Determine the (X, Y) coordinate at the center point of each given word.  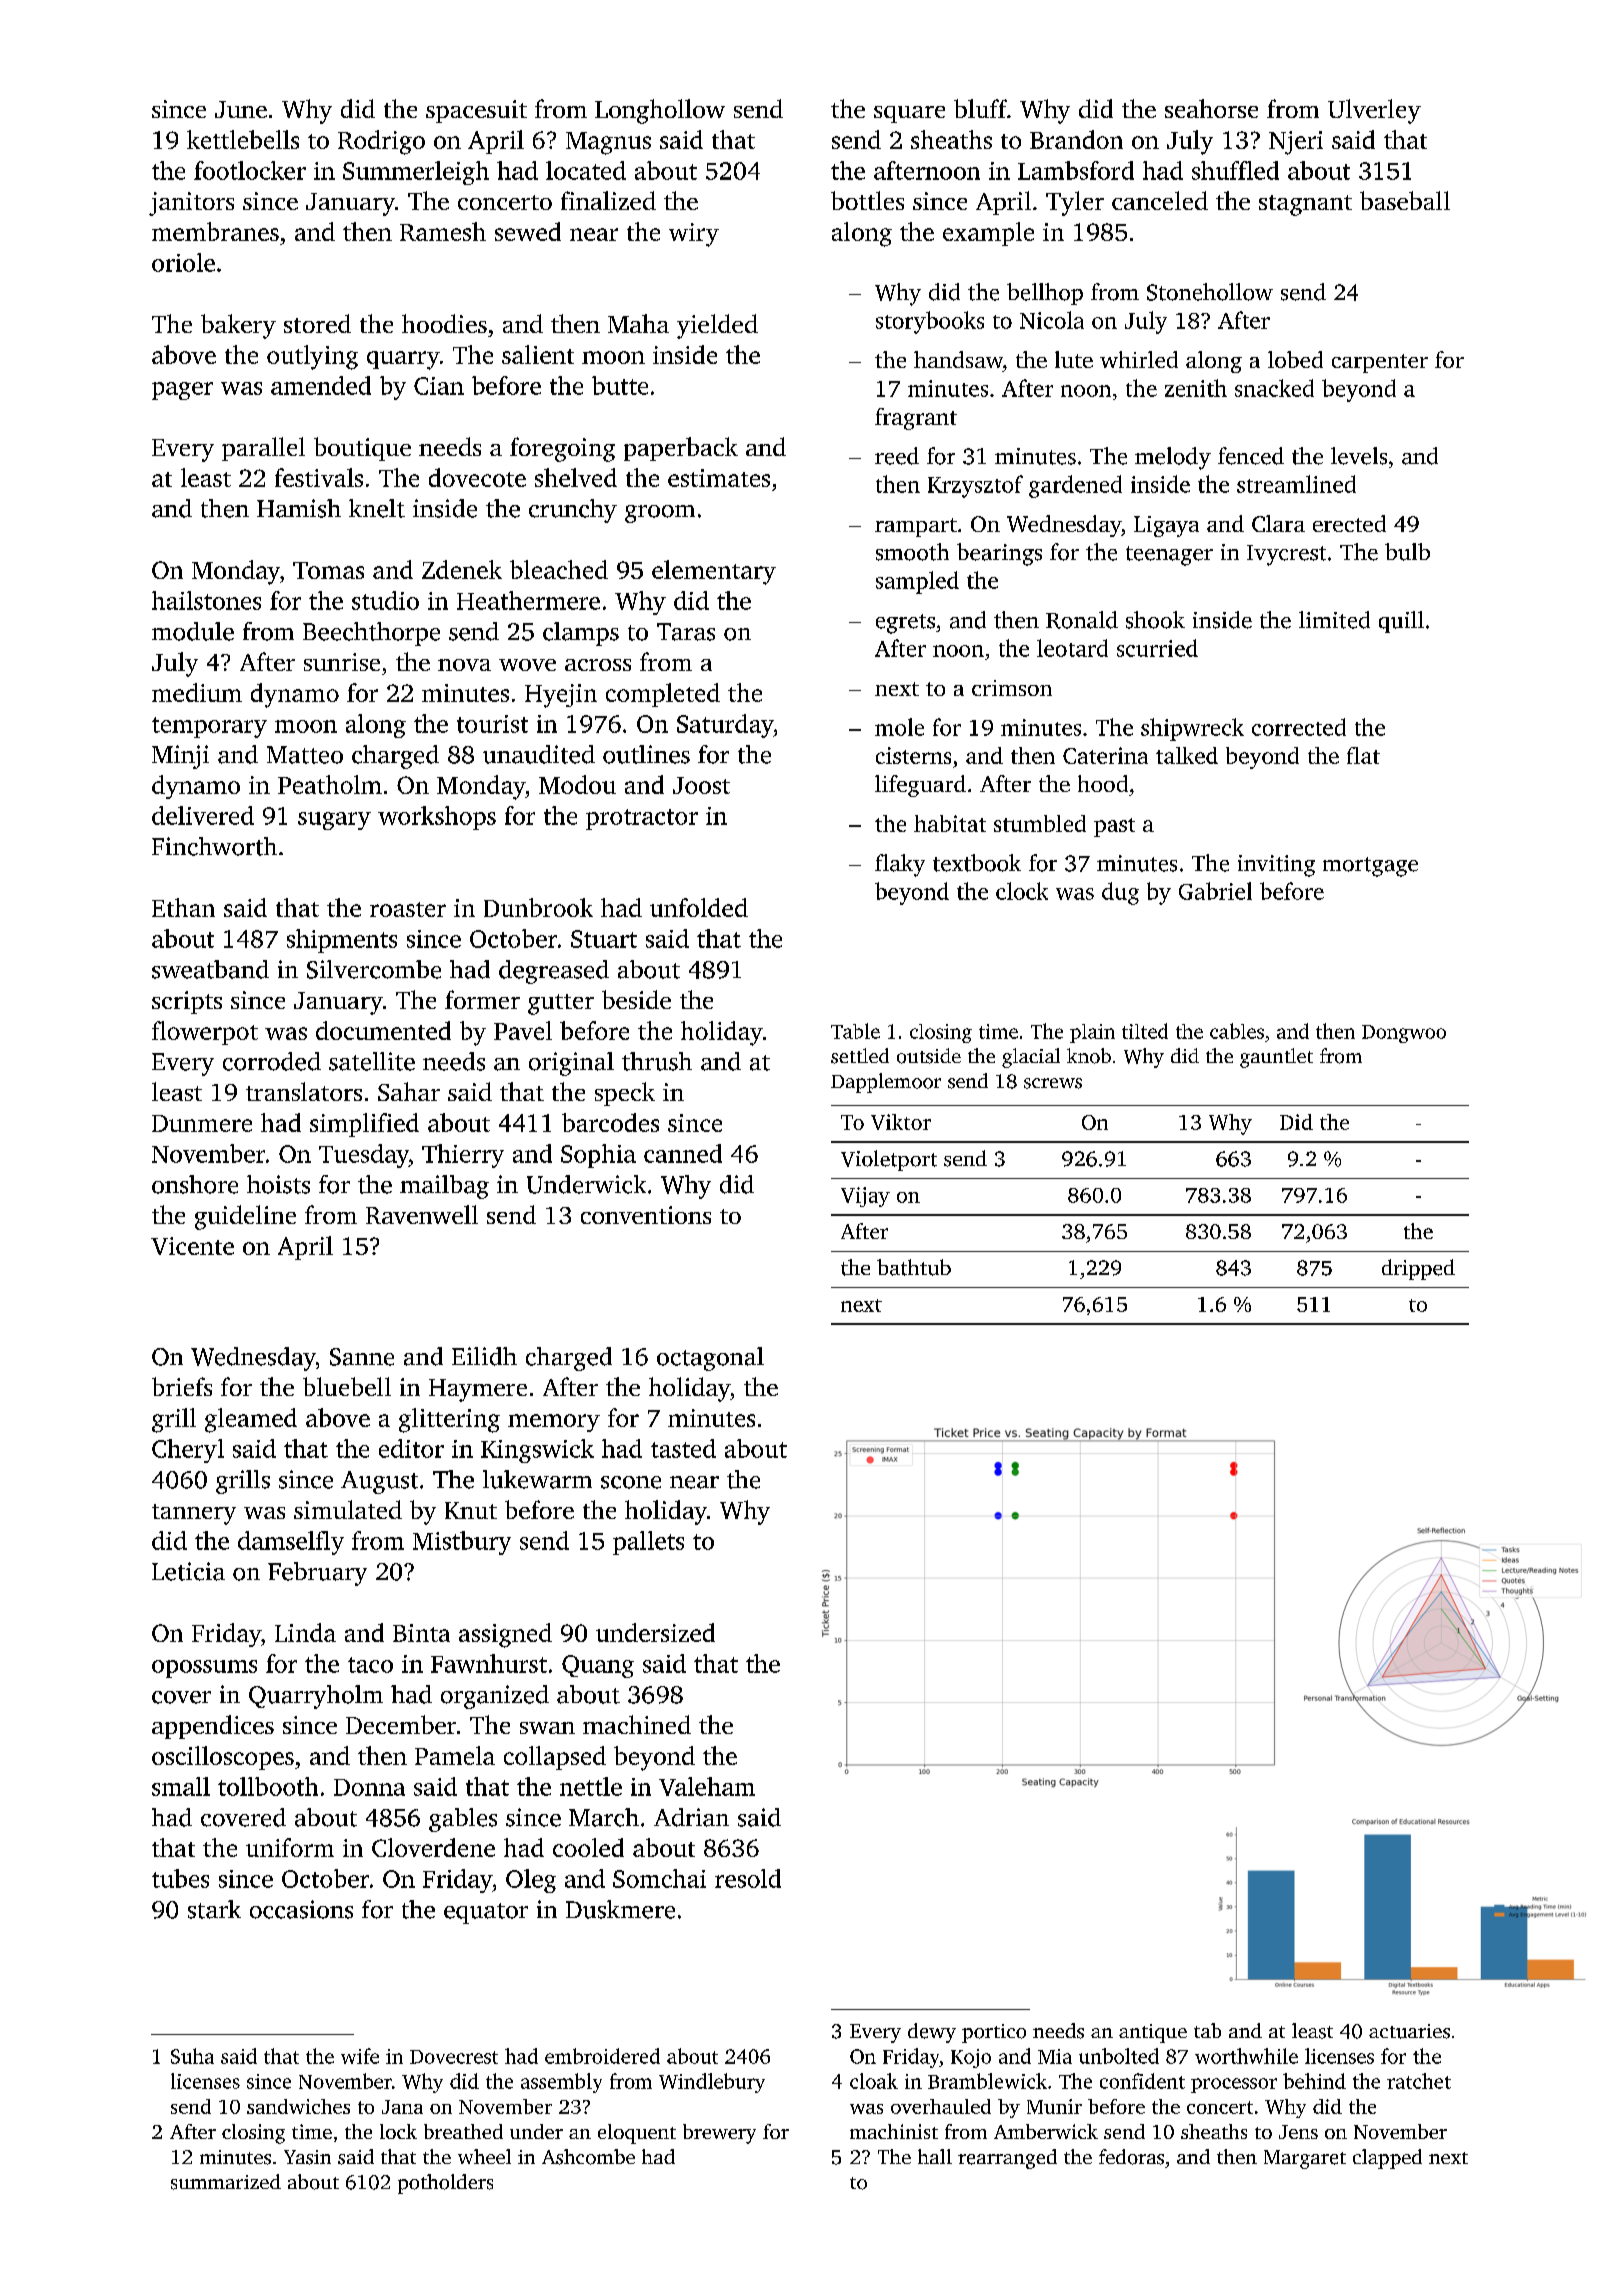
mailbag (444, 1187)
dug (1120, 893)
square (909, 114)
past (1114, 827)
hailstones (206, 600)
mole (899, 727)
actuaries (1409, 2031)
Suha (192, 2056)
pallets (648, 1543)
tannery (194, 1514)
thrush (657, 1061)
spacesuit (476, 111)
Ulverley (1374, 111)
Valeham (707, 1786)
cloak (874, 2081)
